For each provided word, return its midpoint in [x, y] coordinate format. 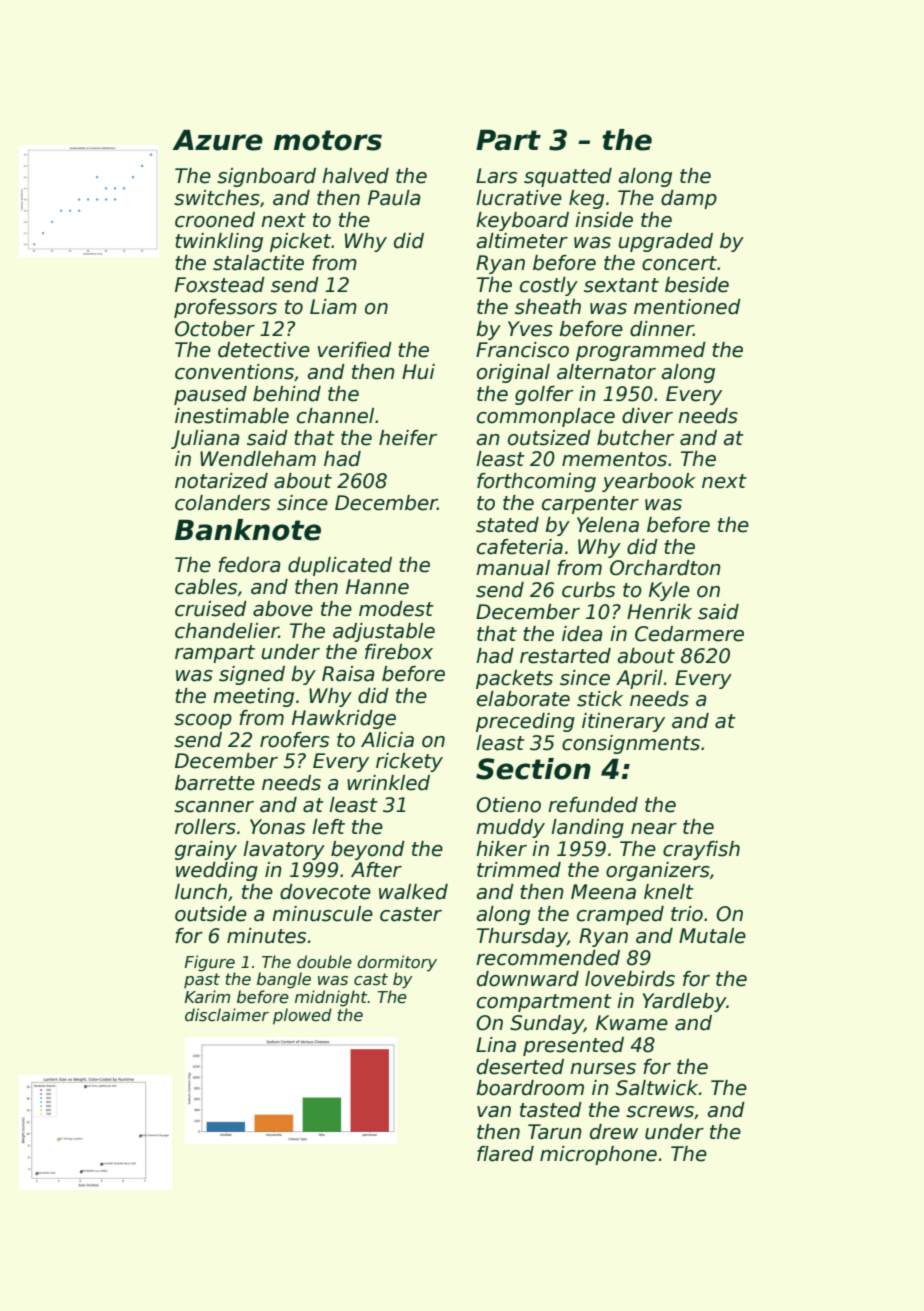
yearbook [649, 482]
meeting [253, 697]
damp [689, 199]
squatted [568, 177]
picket [300, 242]
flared [505, 1154]
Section [533, 769]
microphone [598, 1155]
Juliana [205, 439]
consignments [631, 744]
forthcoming [536, 482]
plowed [302, 1016]
